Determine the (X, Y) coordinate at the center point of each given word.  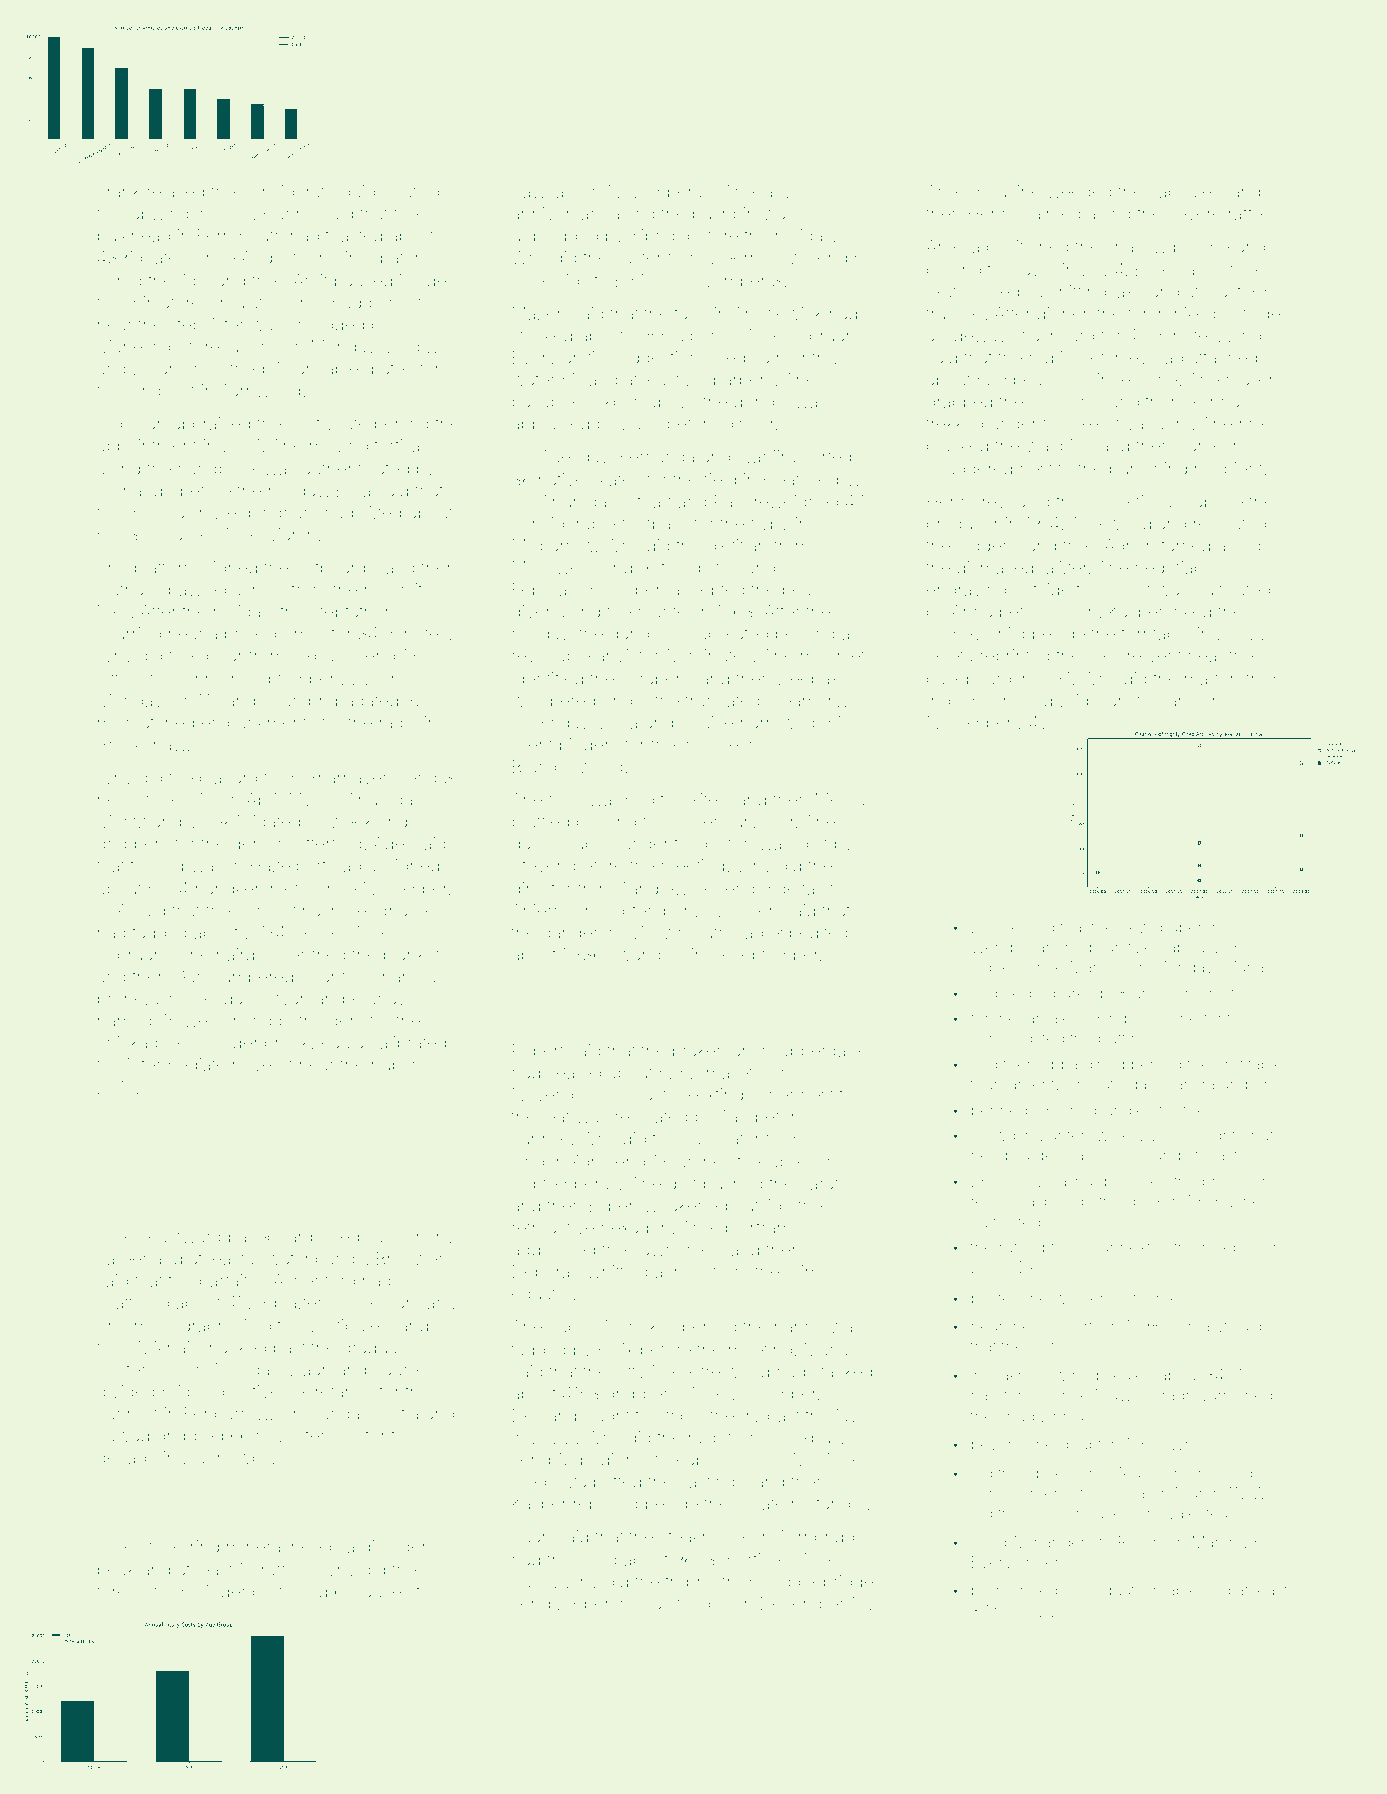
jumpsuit (161, 392)
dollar (221, 655)
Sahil (1176, 700)
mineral (255, 1546)
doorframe (760, 1227)
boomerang (1219, 248)
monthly (808, 359)
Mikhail (166, 1347)
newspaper (1161, 930)
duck (1145, 1201)
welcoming (228, 1022)
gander (570, 934)
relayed (175, 193)
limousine (1002, 191)
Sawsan (543, 191)
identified (547, 678)
